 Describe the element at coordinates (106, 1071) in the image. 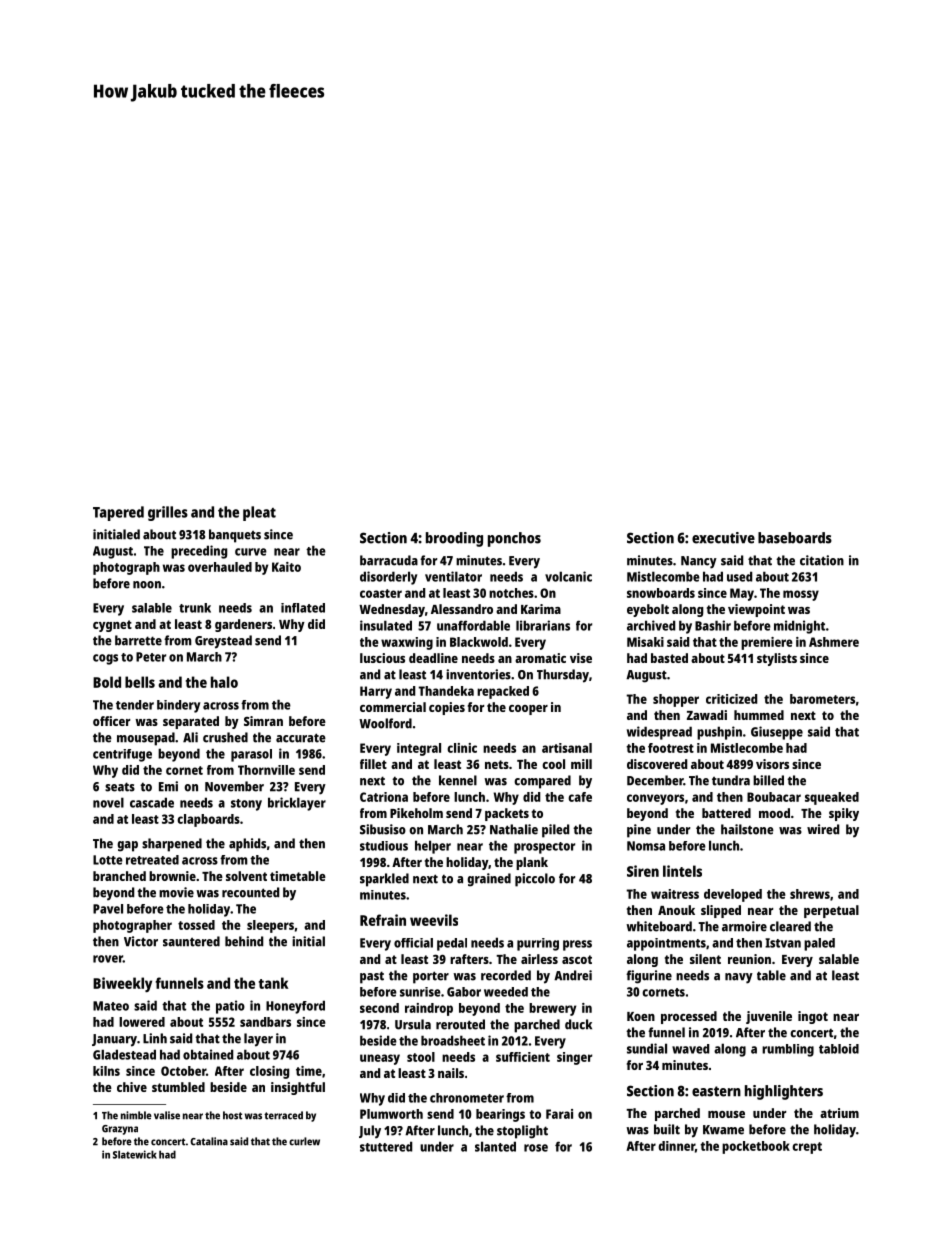

I see `kilns` at that location.
